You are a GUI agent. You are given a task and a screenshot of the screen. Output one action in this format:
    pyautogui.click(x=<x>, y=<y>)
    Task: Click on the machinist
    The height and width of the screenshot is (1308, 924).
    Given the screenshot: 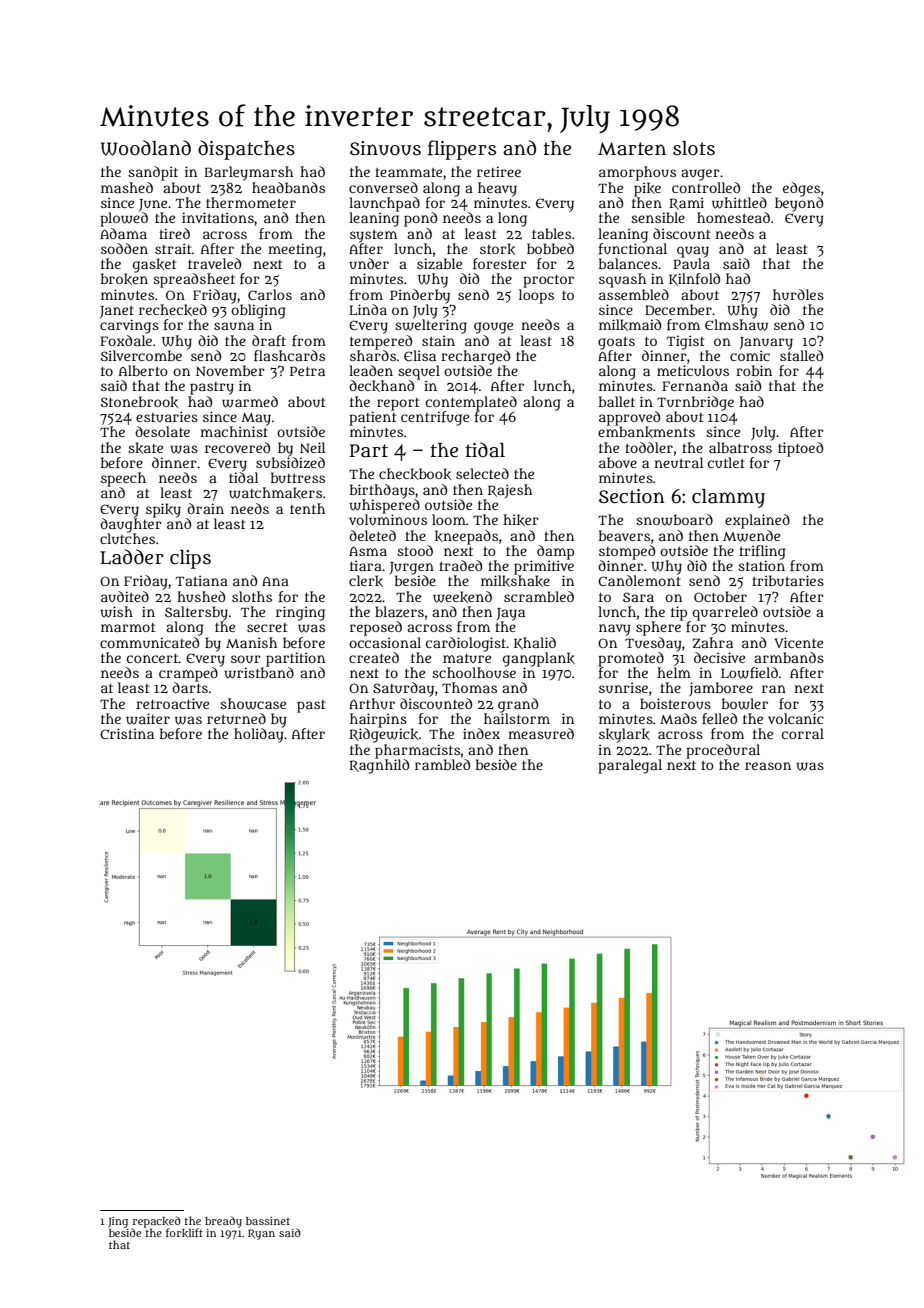 What is the action you would take?
    pyautogui.click(x=234, y=431)
